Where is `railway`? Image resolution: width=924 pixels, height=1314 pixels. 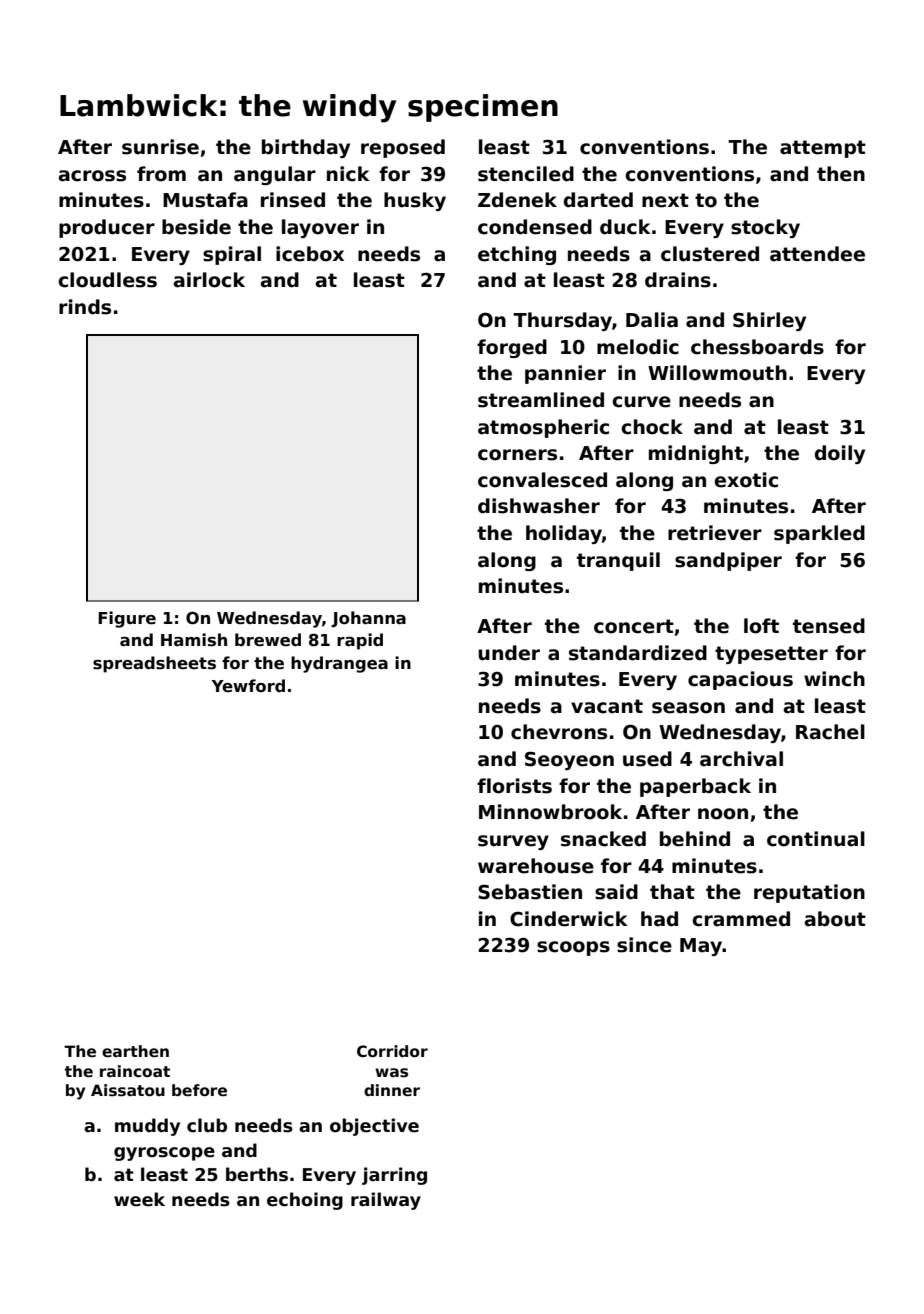
railway is located at coordinates (386, 1201).
